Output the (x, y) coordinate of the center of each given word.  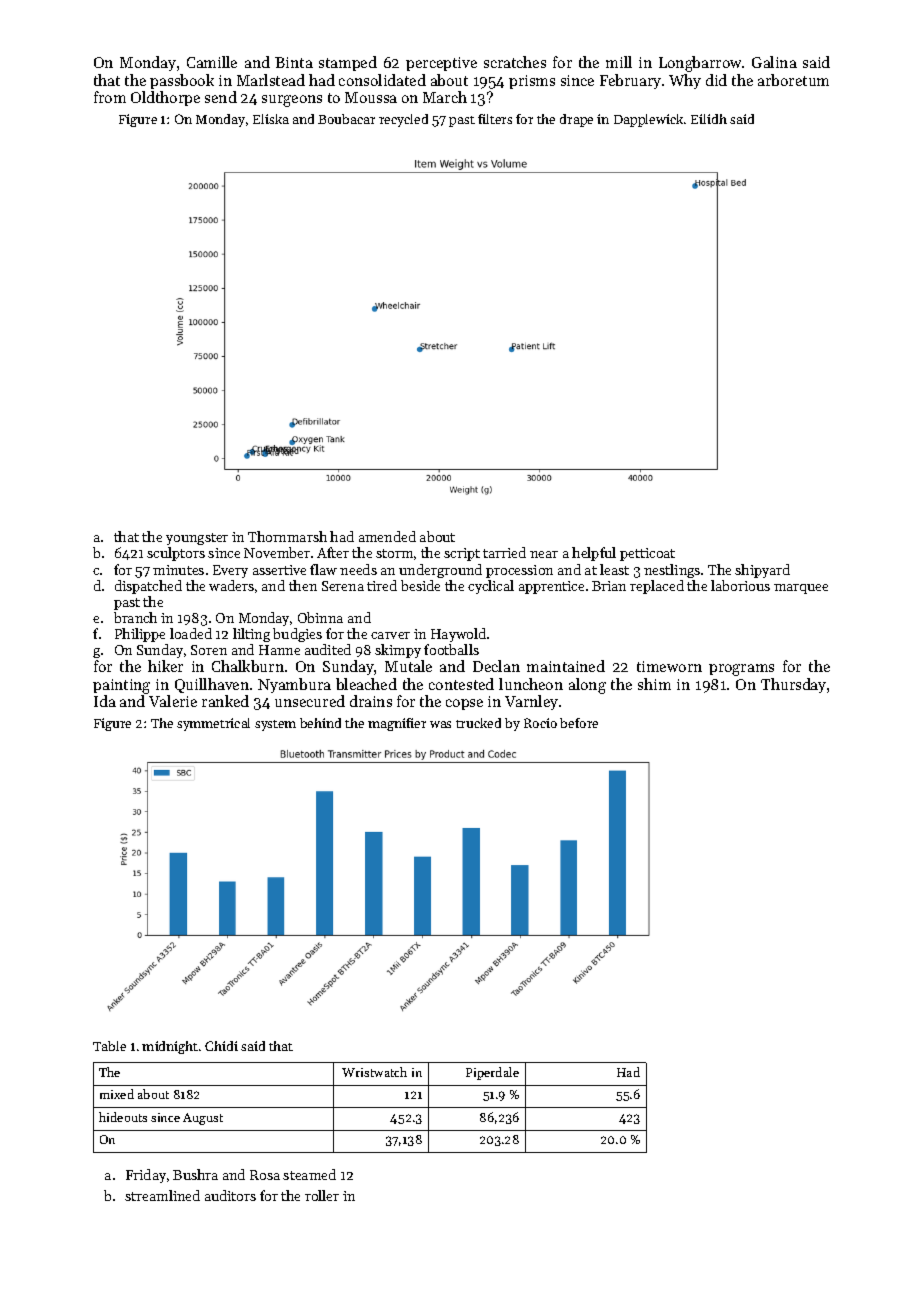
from (110, 97)
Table (109, 1046)
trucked (478, 723)
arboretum (793, 80)
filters (495, 119)
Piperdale (492, 1073)
